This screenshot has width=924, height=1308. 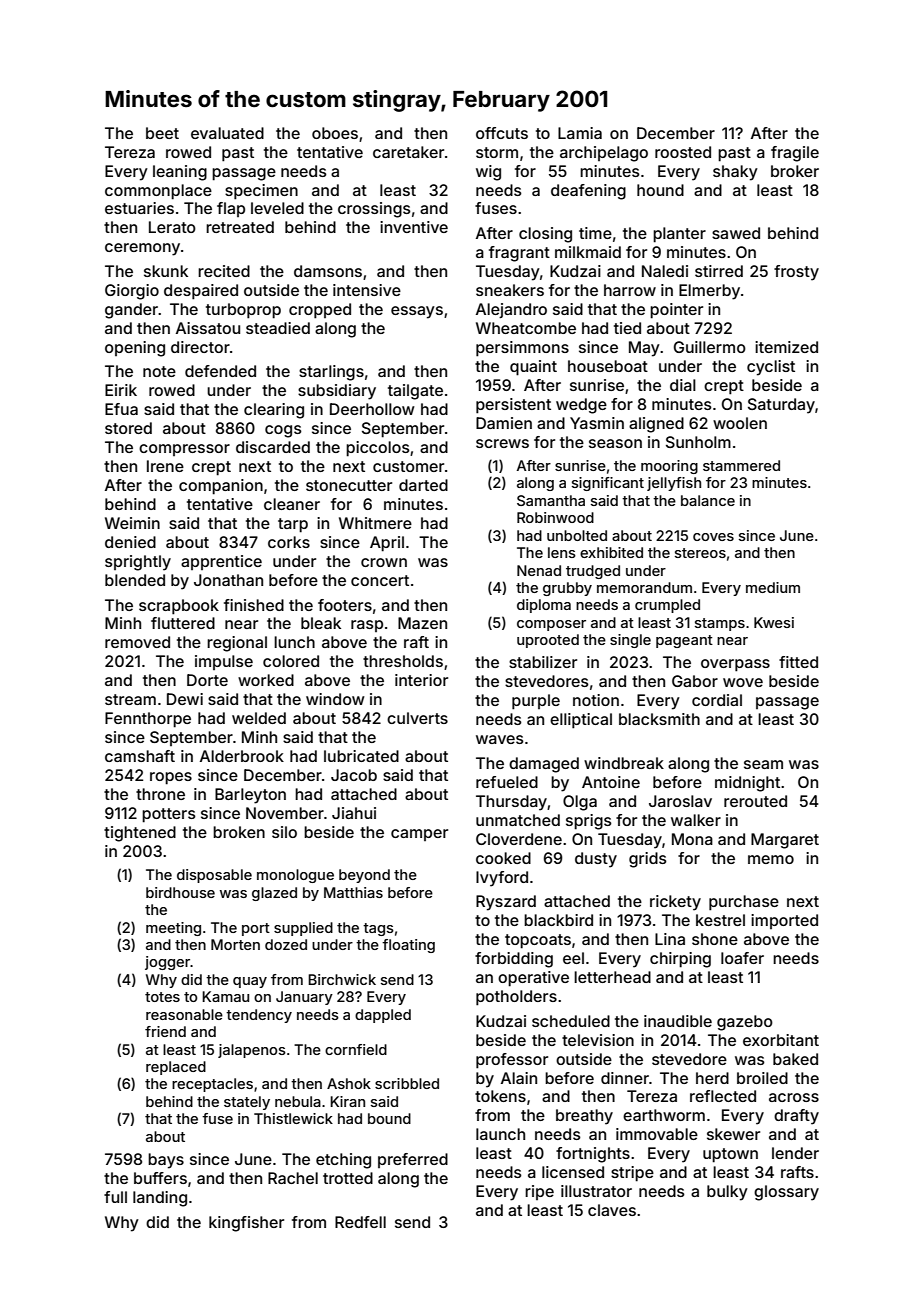 I want to click on jogger, so click(x=167, y=963).
